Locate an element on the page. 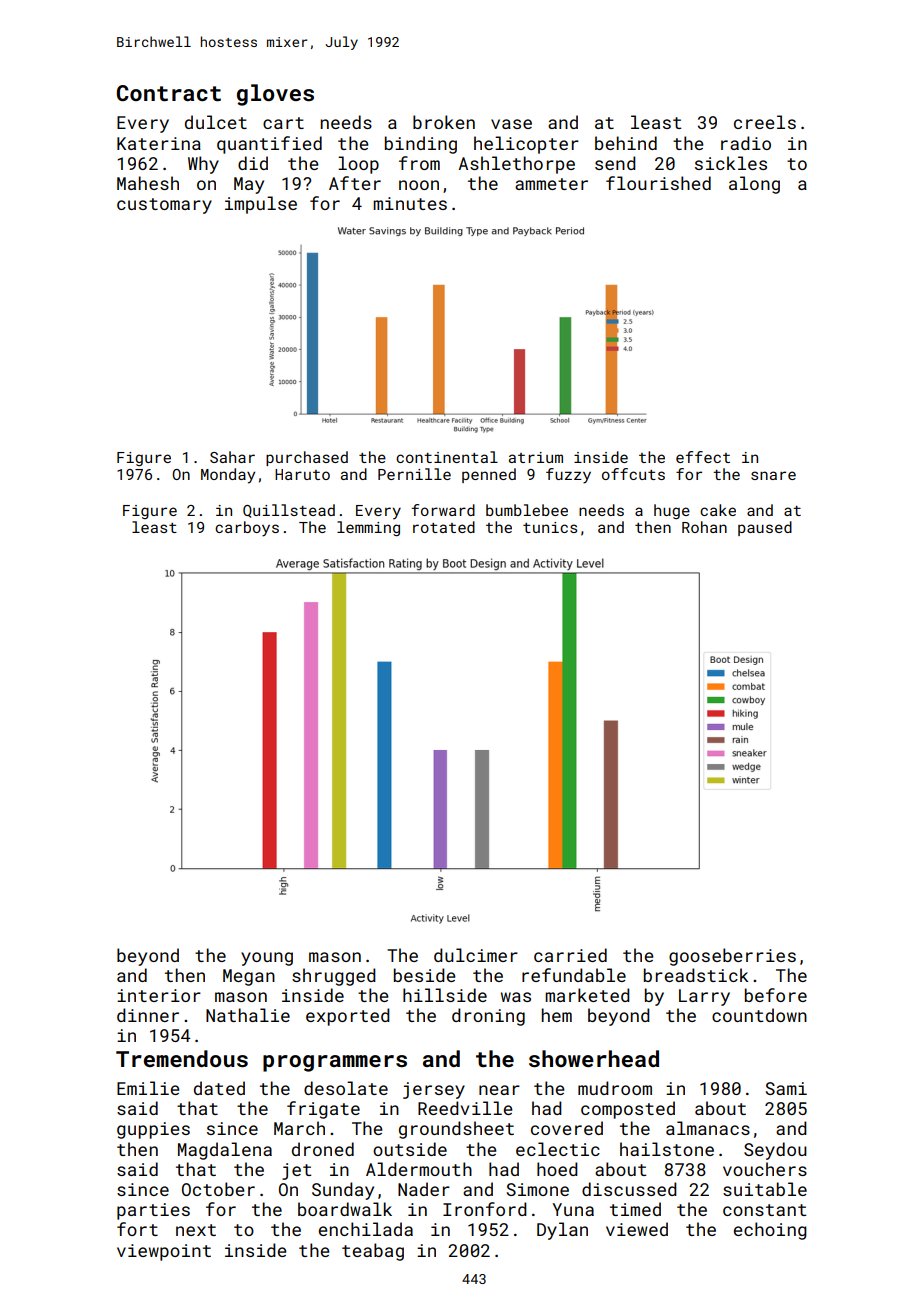 This page has height=1308, width=924. carboys is located at coordinates (247, 529).
